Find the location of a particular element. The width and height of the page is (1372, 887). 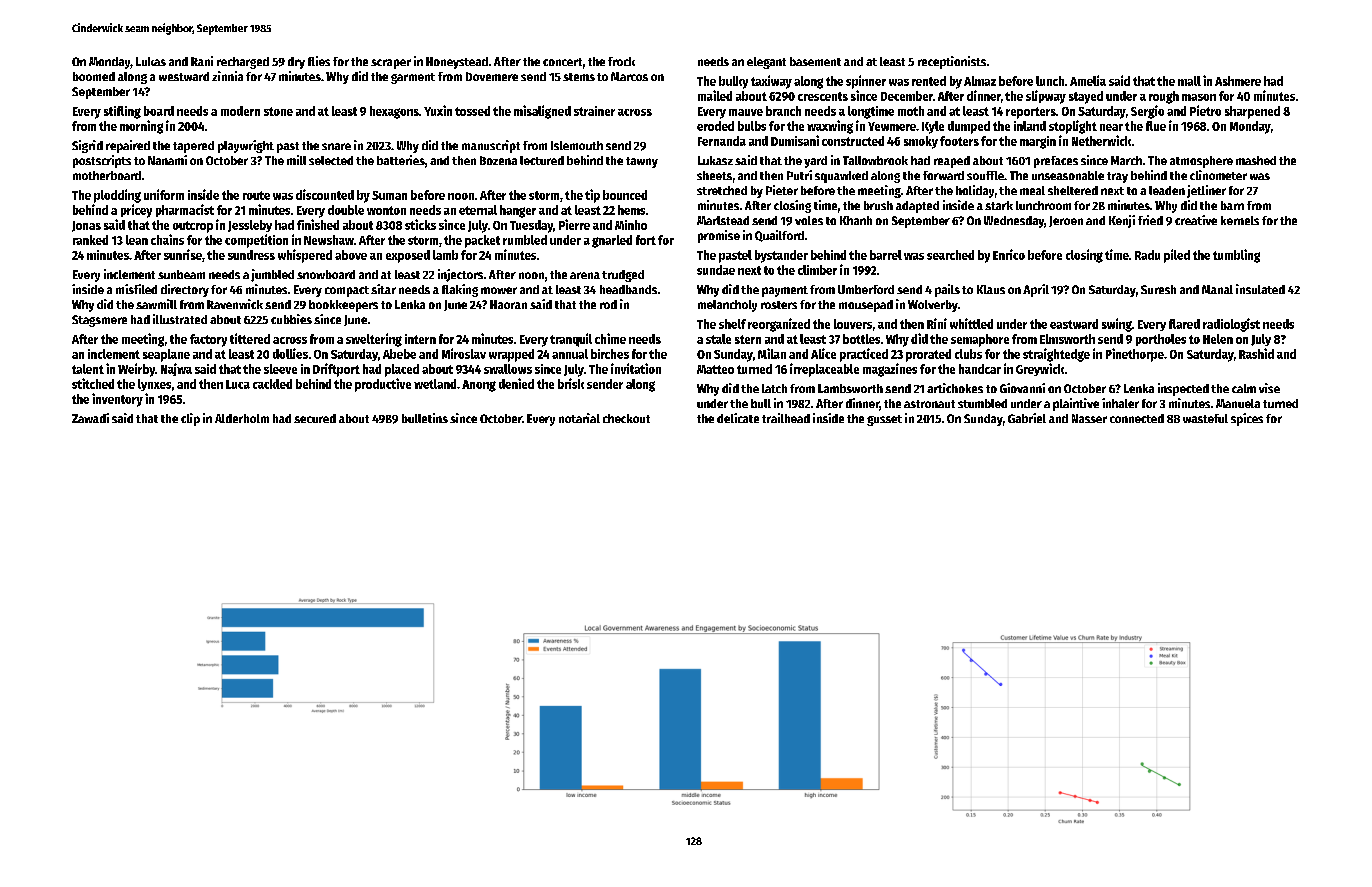

Islemouth is located at coordinates (577, 145).
